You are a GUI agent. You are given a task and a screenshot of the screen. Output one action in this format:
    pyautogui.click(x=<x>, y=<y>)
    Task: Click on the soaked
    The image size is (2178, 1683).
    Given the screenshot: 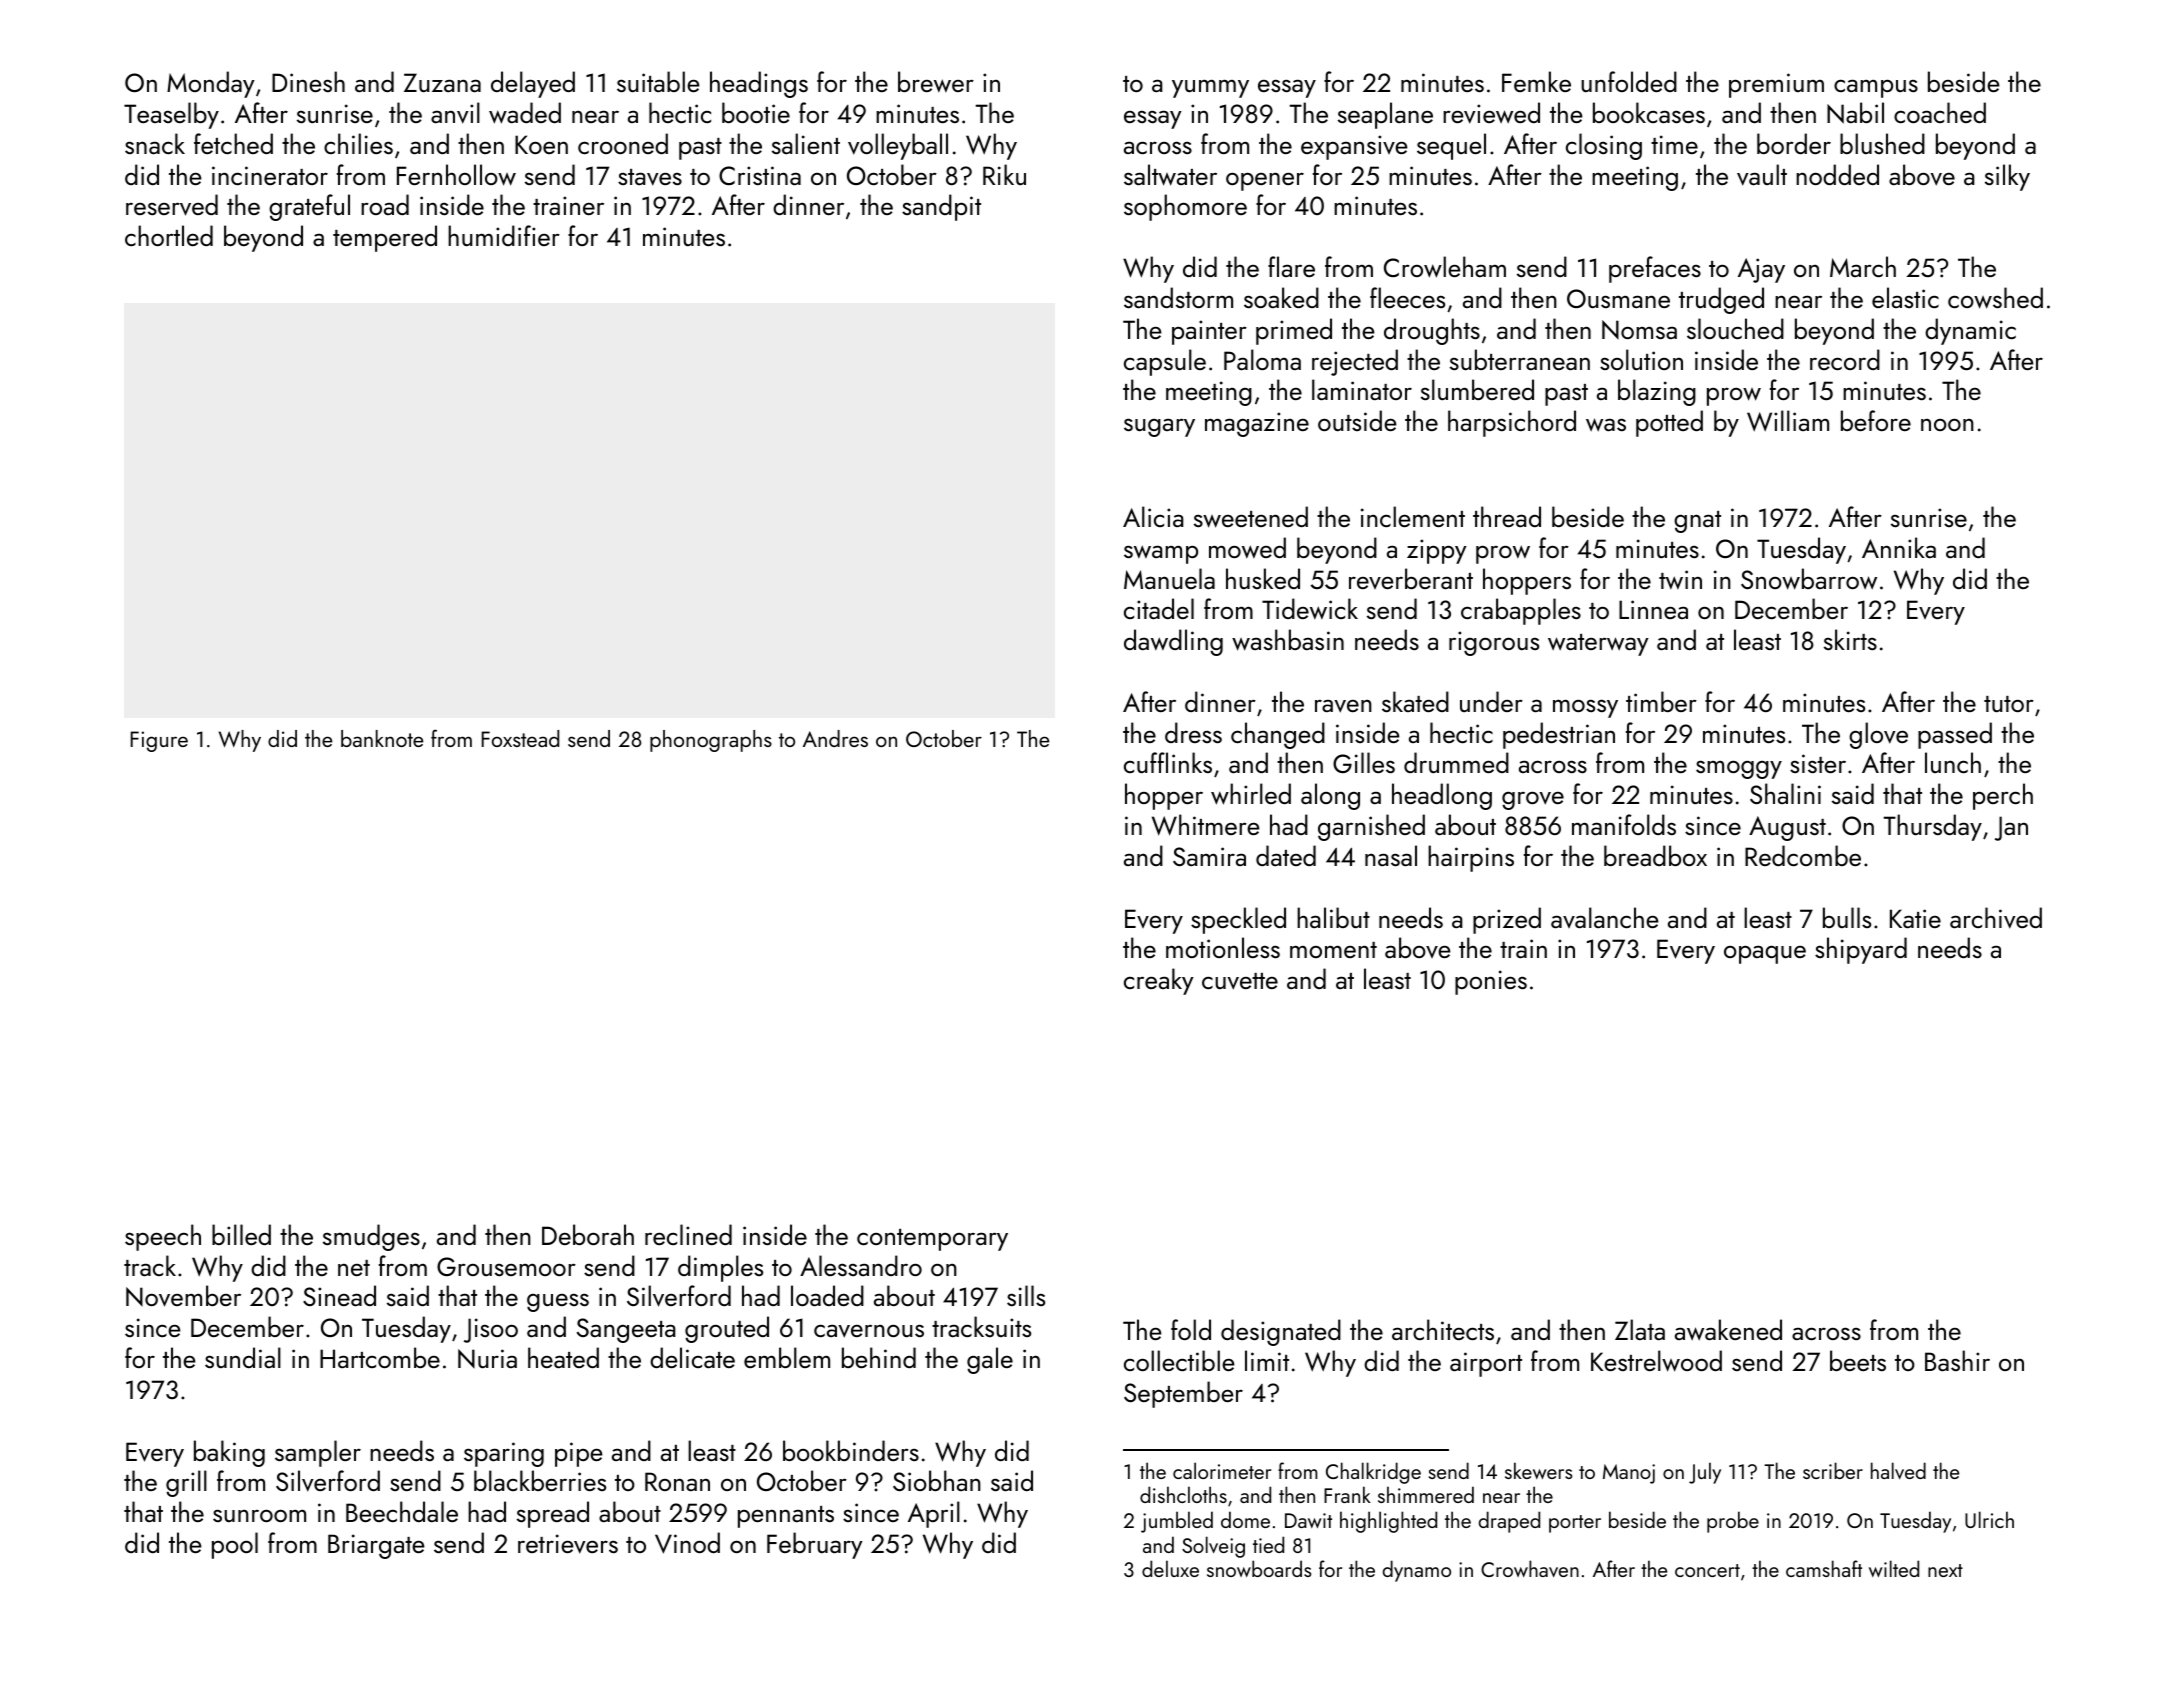 What is the action you would take?
    pyautogui.click(x=1281, y=297)
